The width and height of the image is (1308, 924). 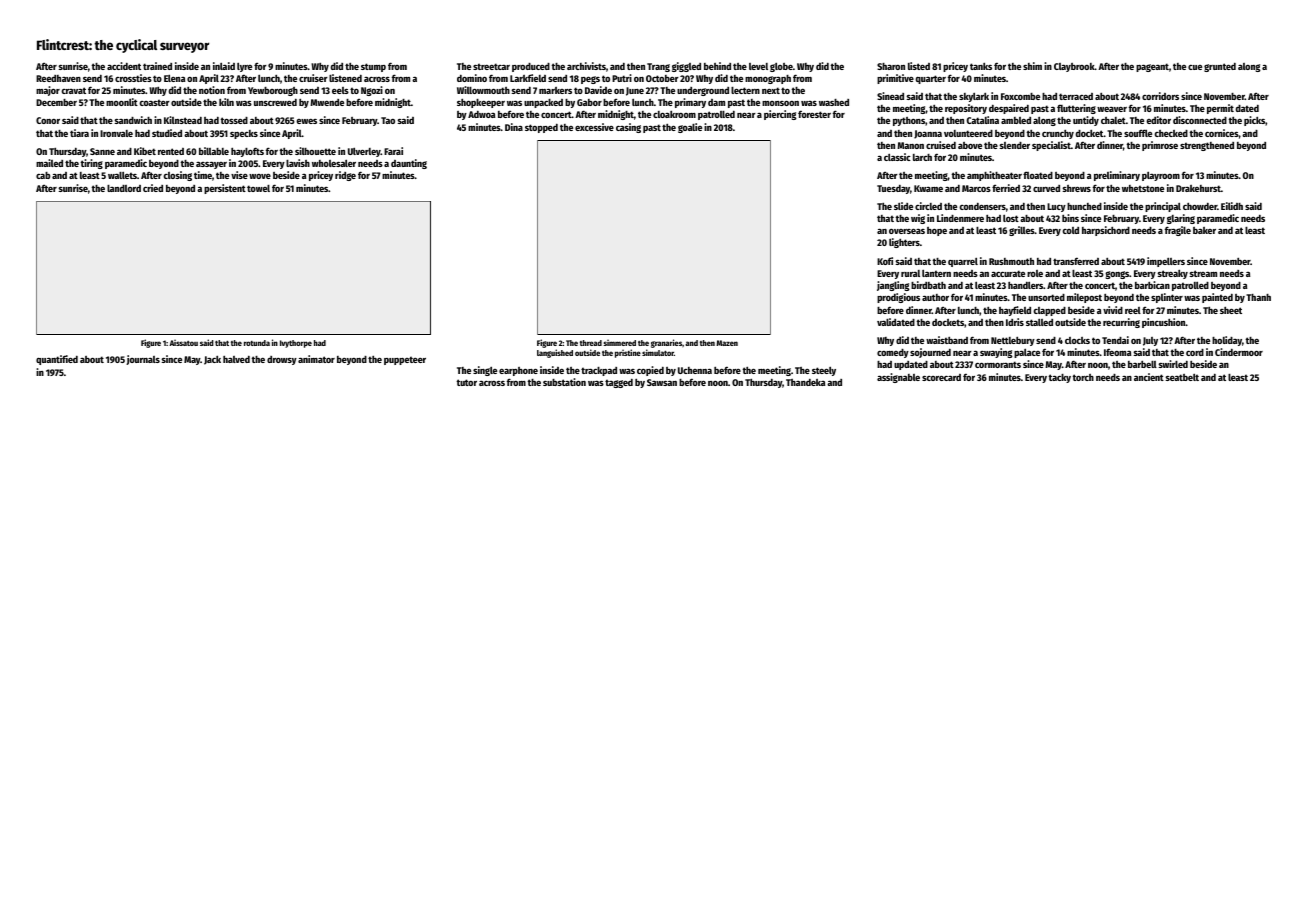 I want to click on Kofi, so click(x=885, y=261).
